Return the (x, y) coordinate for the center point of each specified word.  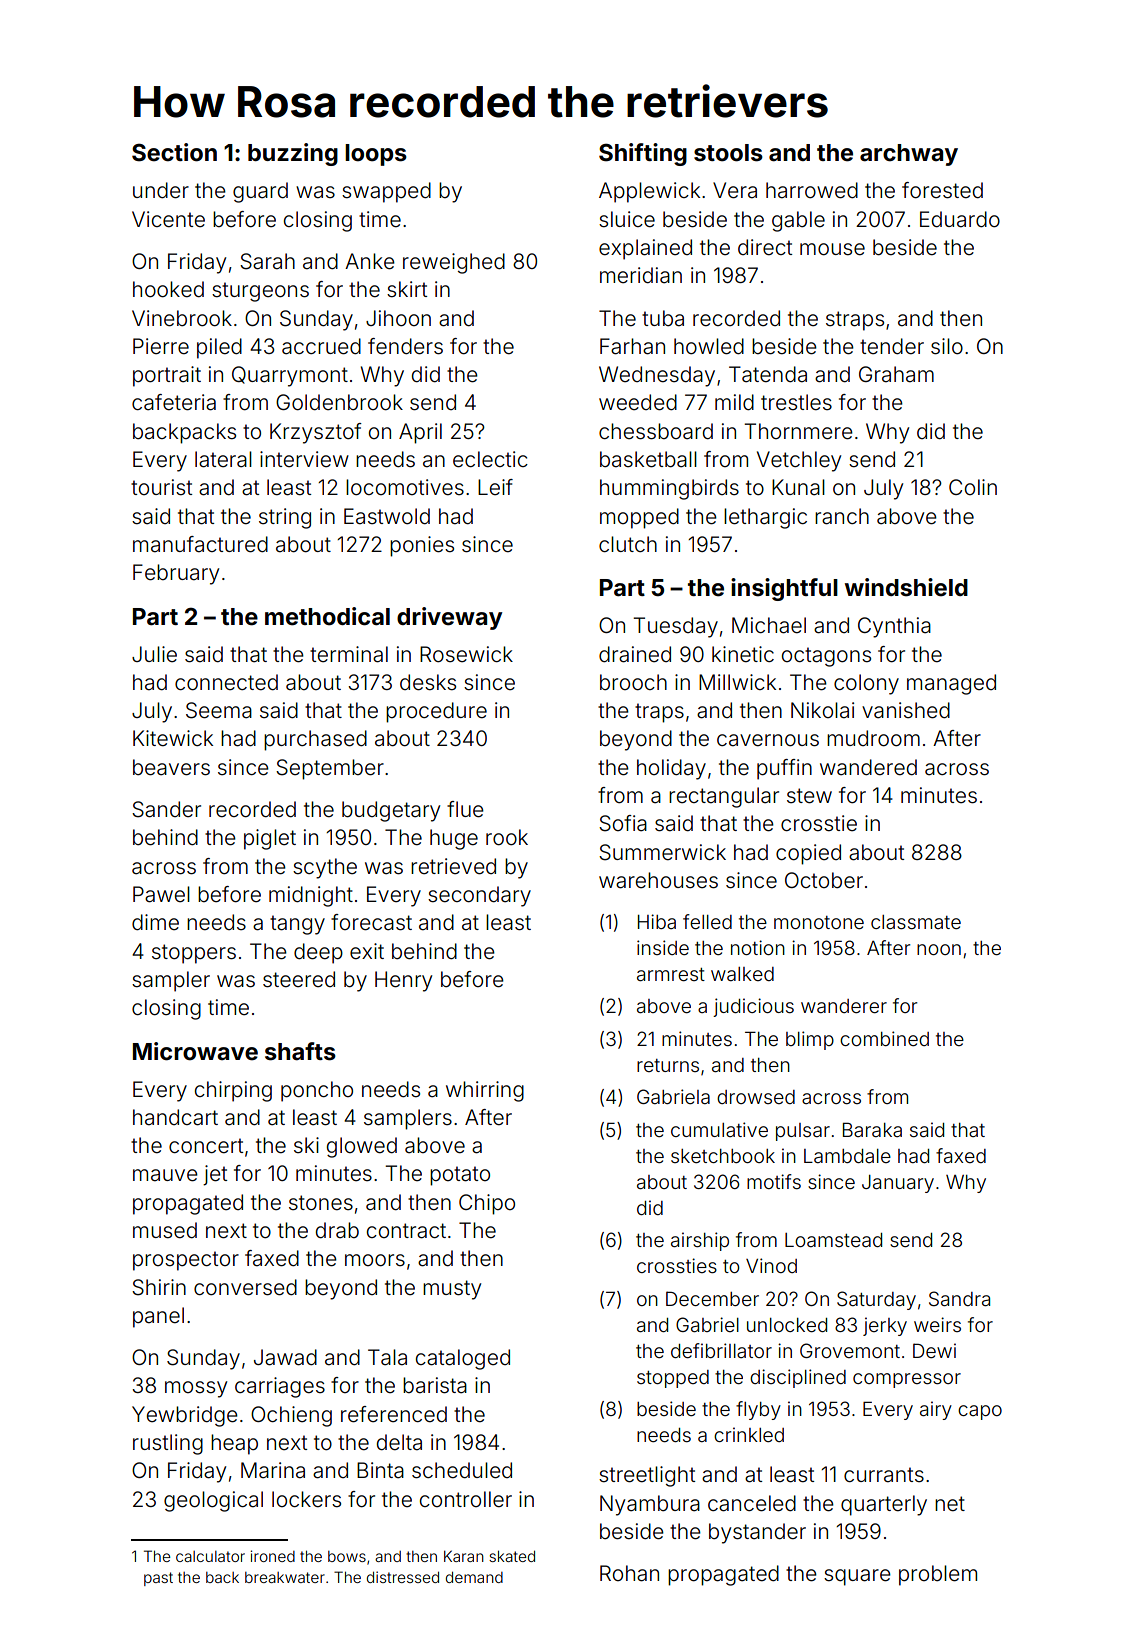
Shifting (643, 154)
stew (809, 796)
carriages (280, 1387)
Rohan (629, 1573)
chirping (233, 1091)
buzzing (293, 154)
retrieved (453, 866)
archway (909, 155)
